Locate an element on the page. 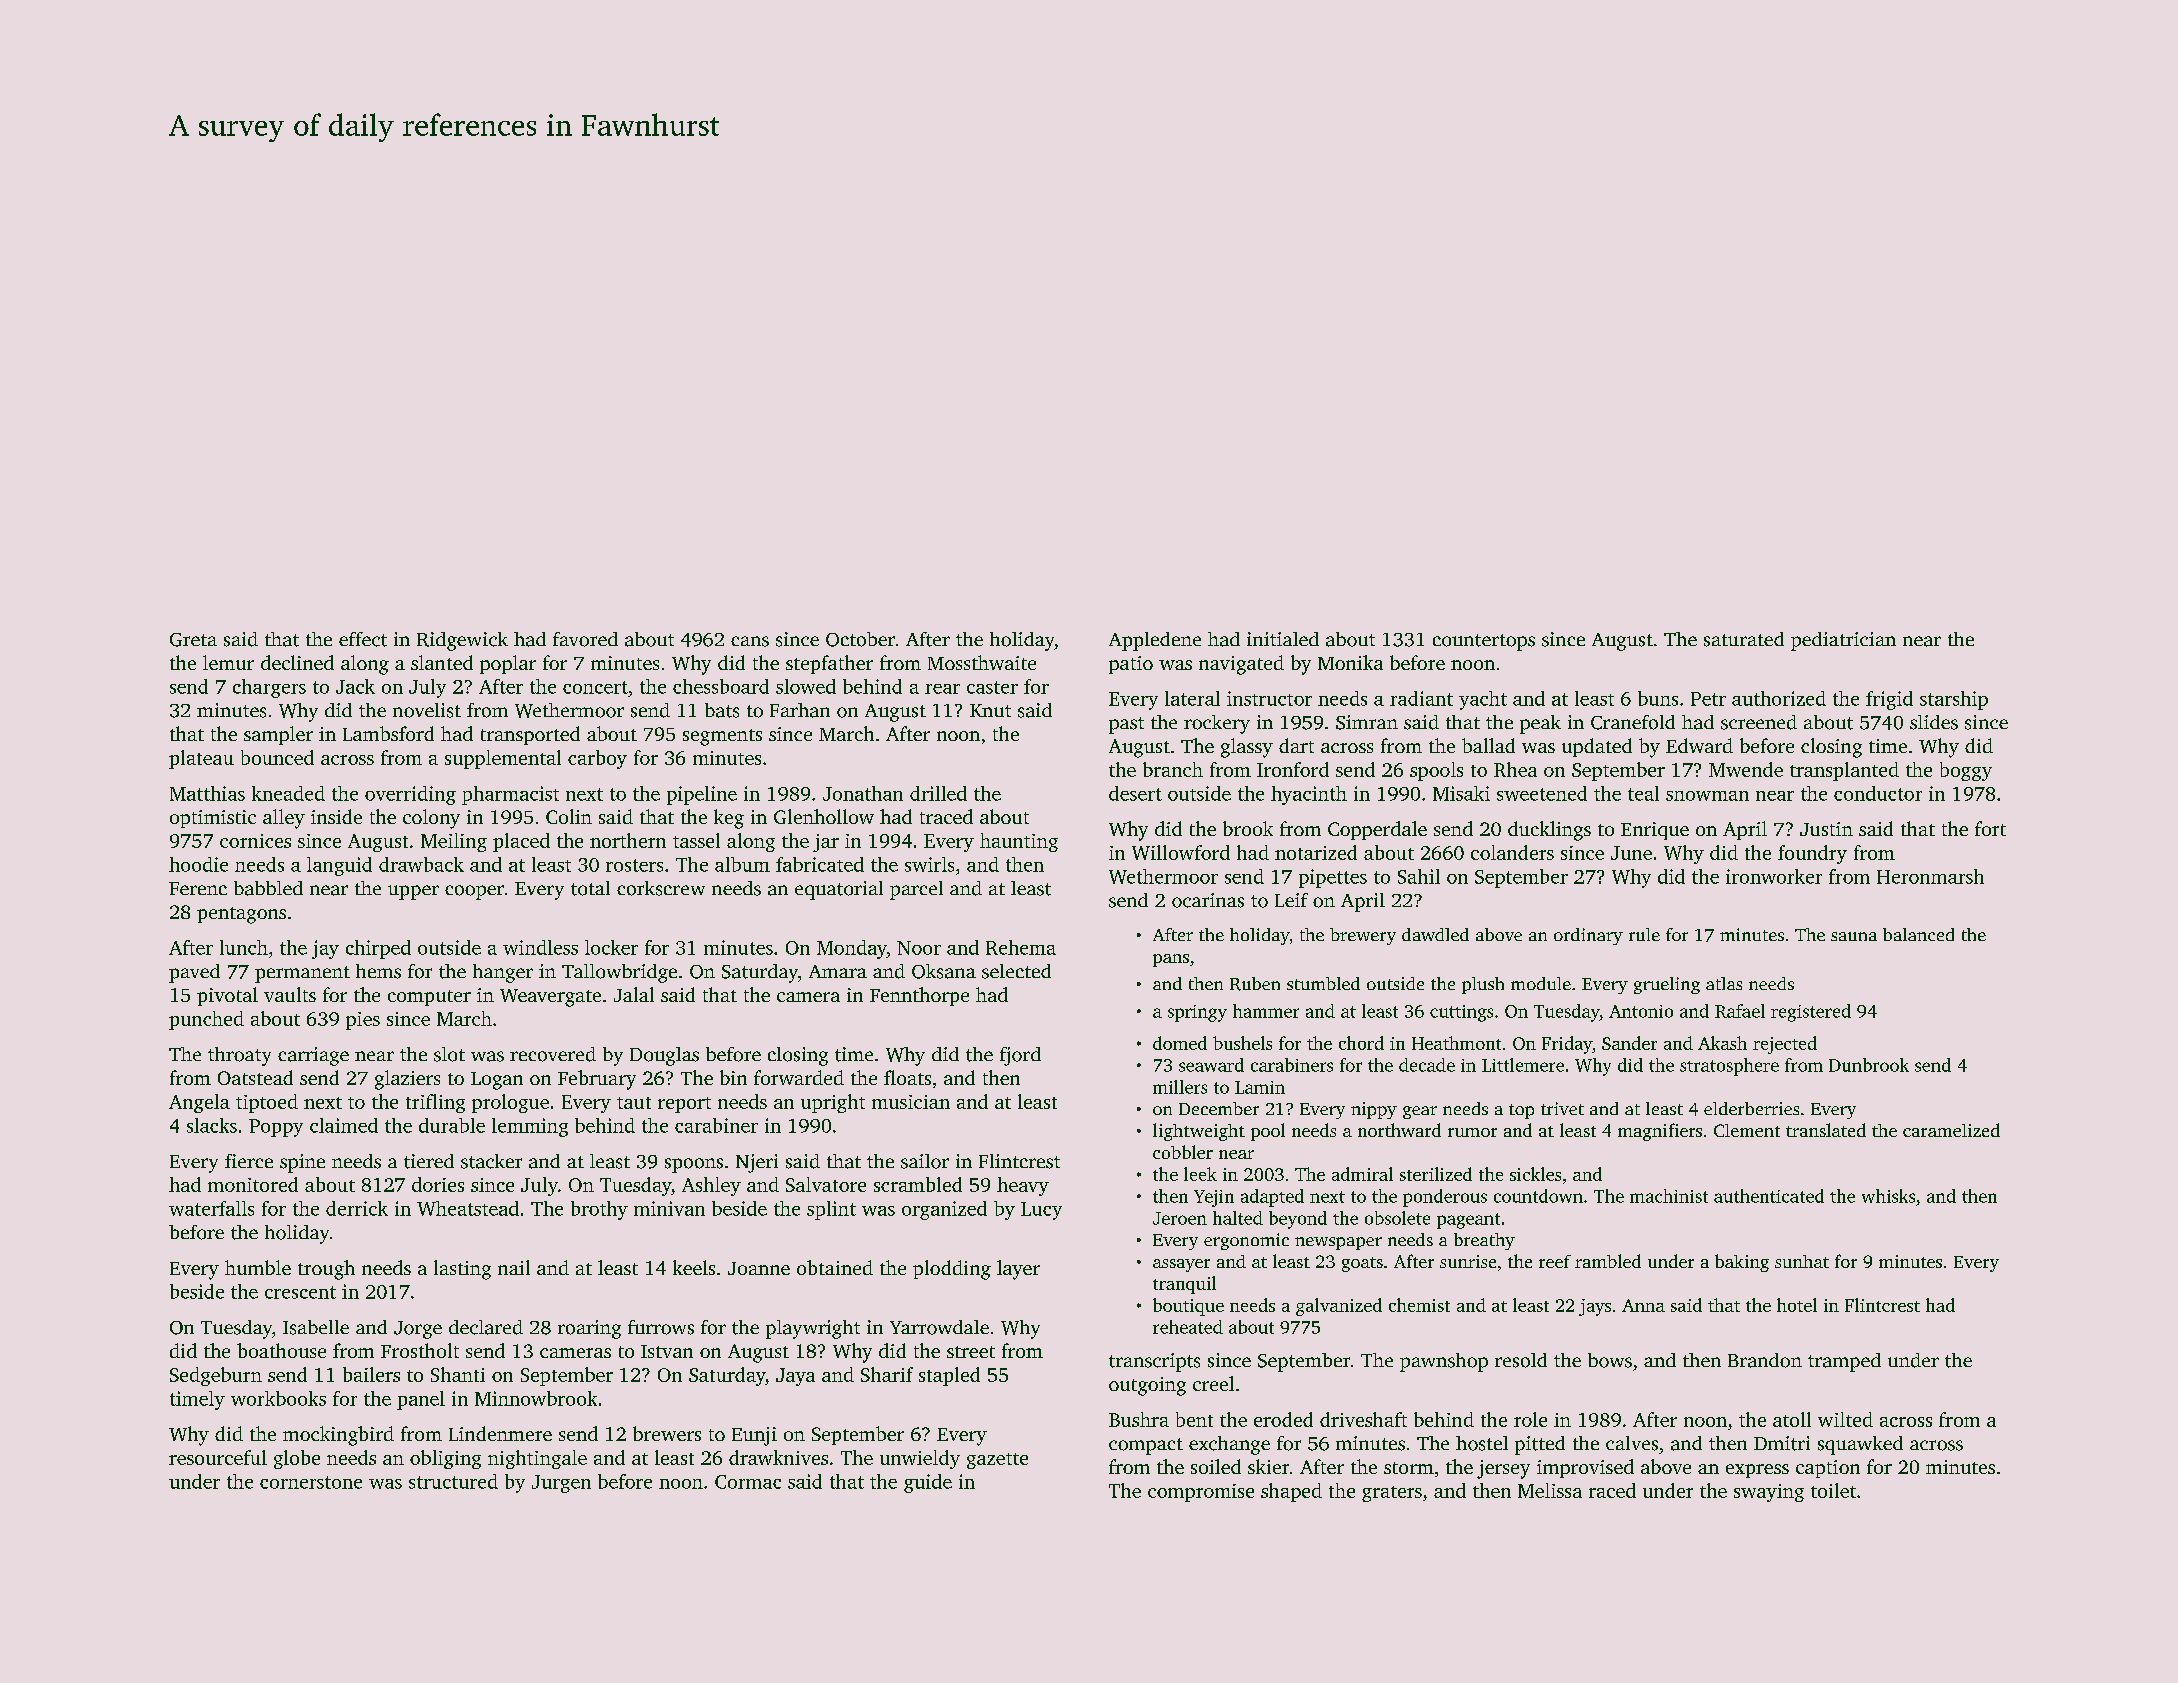  swaying is located at coordinates (1769, 1493).
